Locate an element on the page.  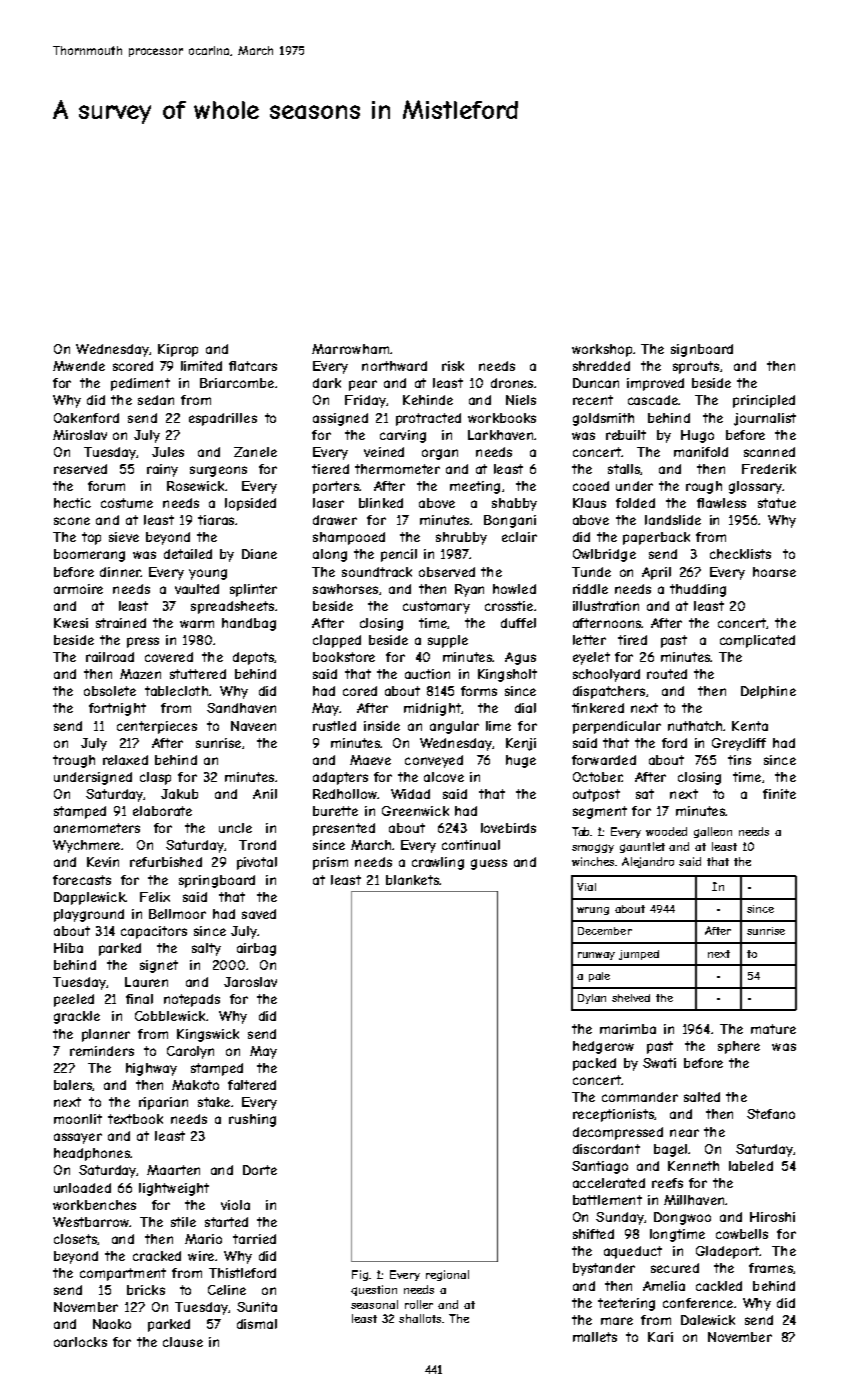
rushing is located at coordinates (252, 1120).
